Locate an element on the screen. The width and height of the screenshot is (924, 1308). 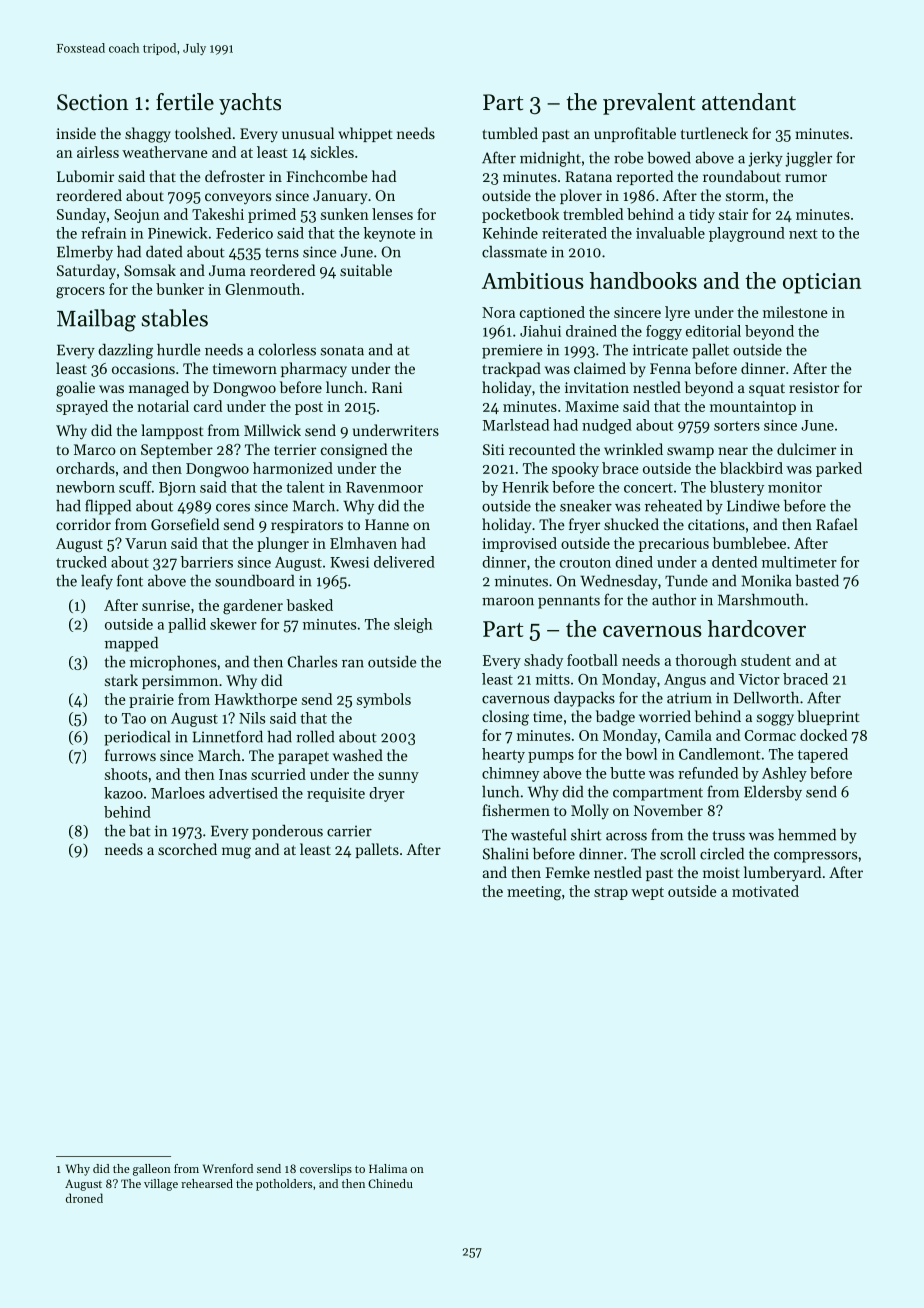
droned is located at coordinates (84, 1198).
